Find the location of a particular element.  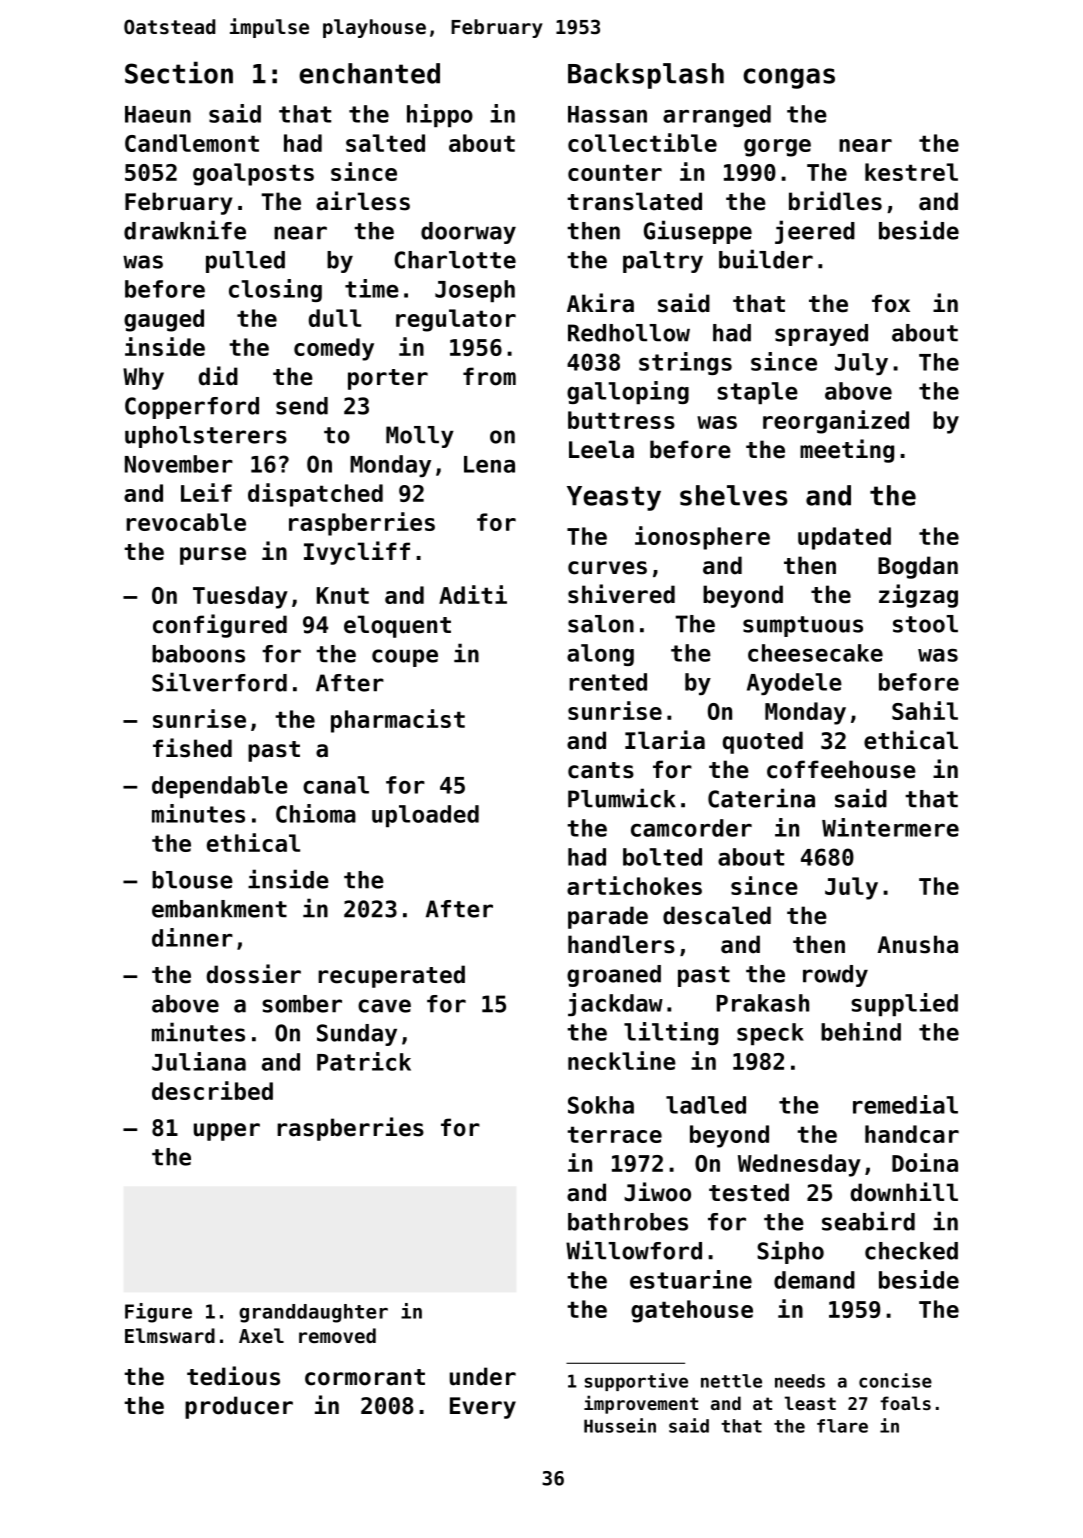

Wintermere is located at coordinates (890, 827).
